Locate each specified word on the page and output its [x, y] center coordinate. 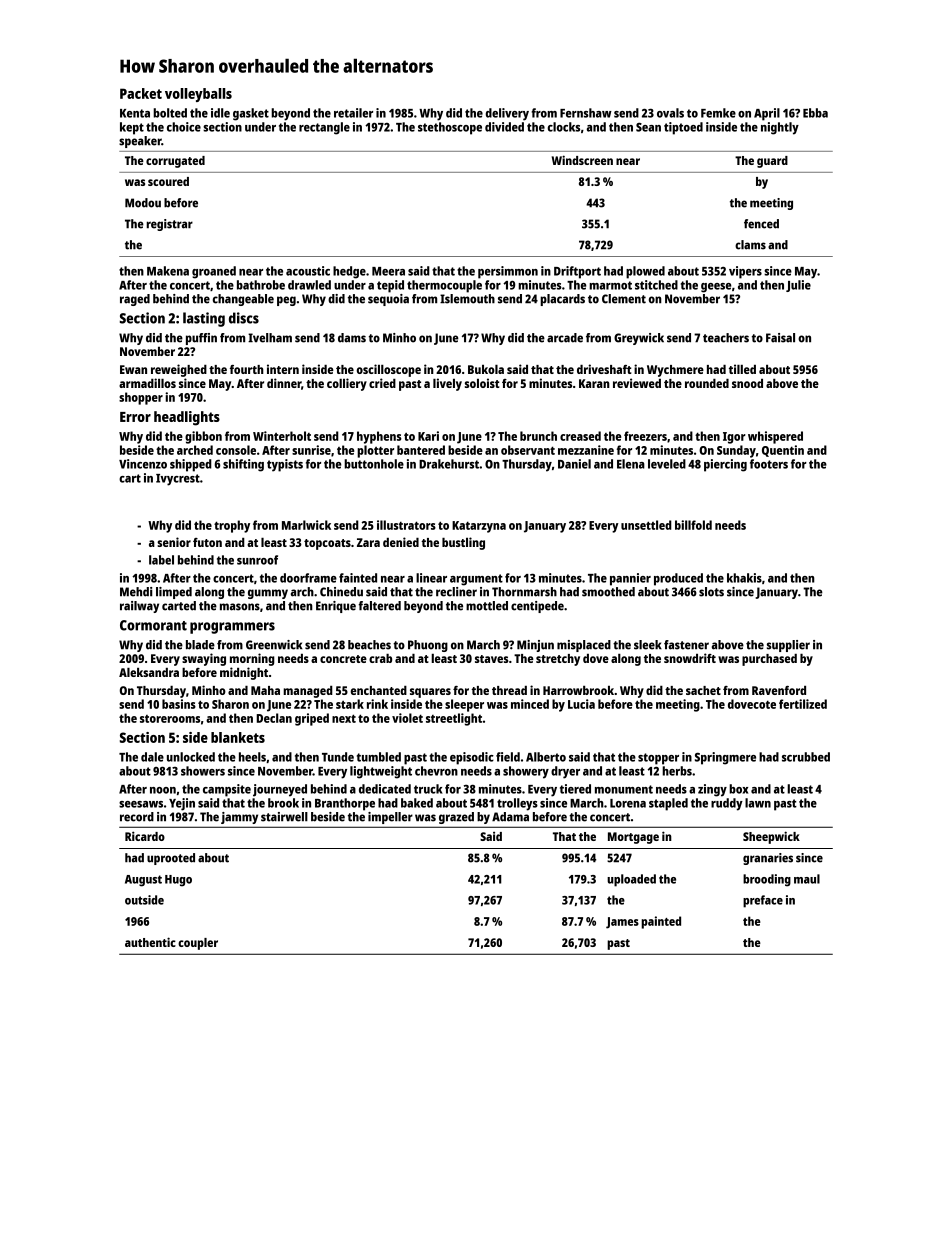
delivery [507, 114]
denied [401, 542]
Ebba [815, 113]
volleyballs [198, 95]
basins [179, 704]
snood [747, 383]
